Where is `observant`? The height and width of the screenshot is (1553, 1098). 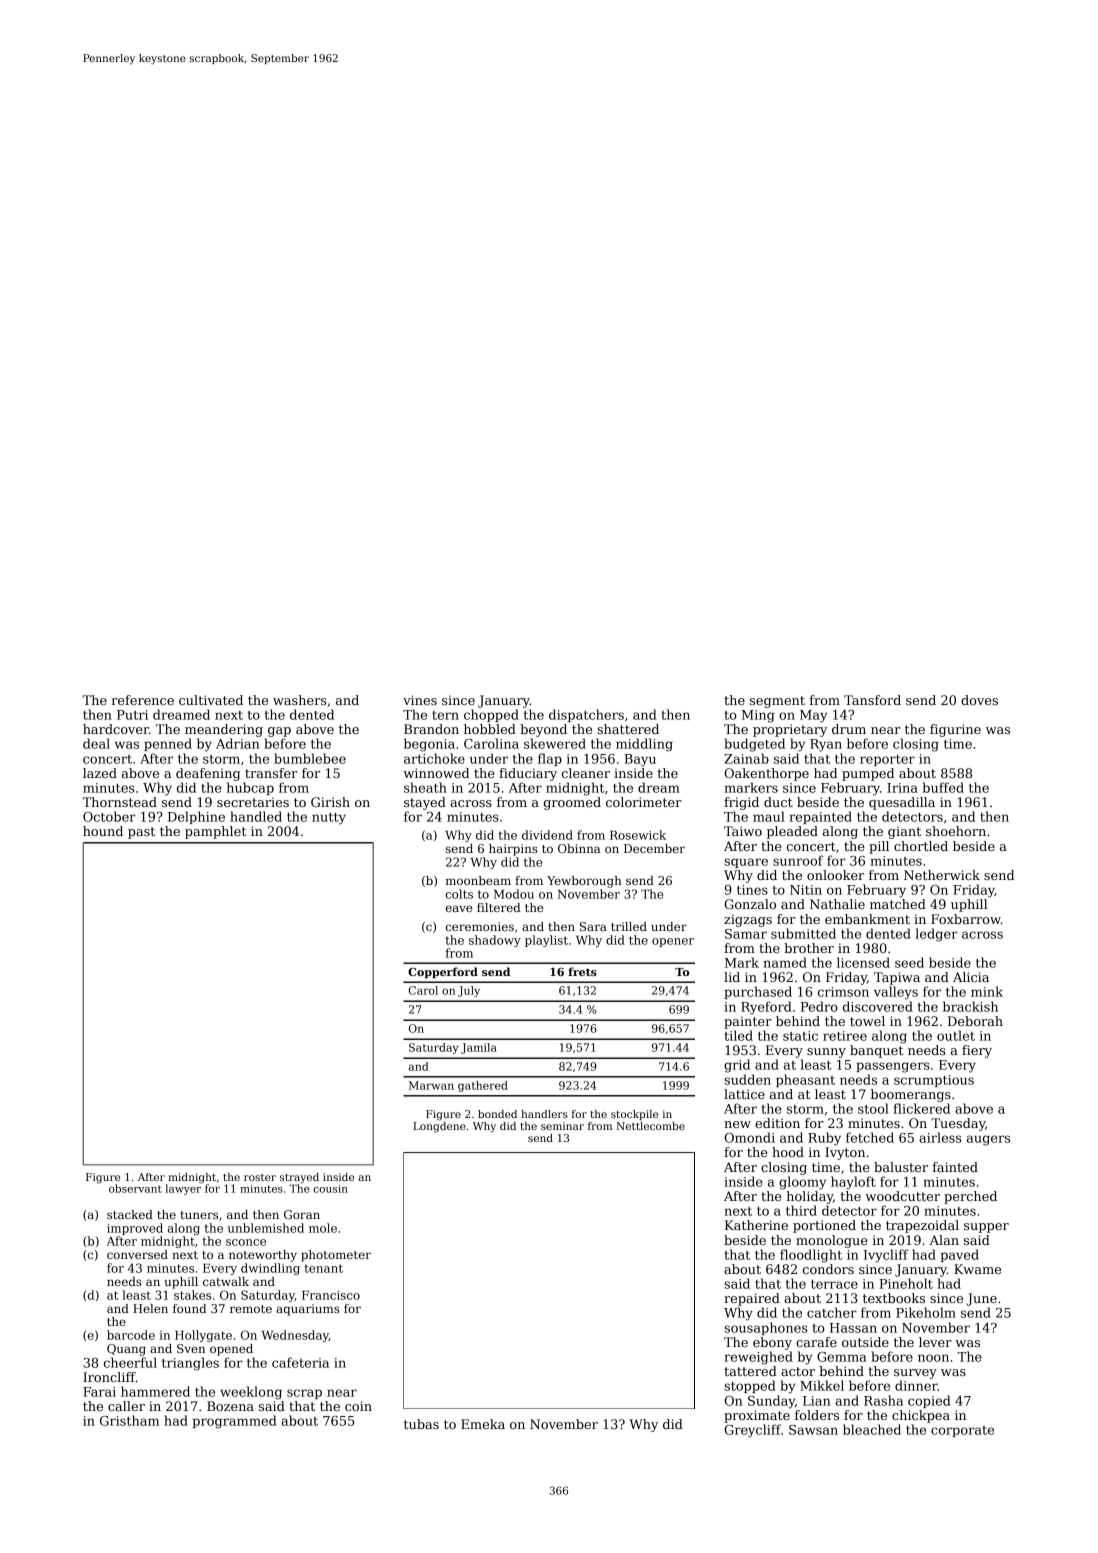
observant is located at coordinates (135, 1188).
